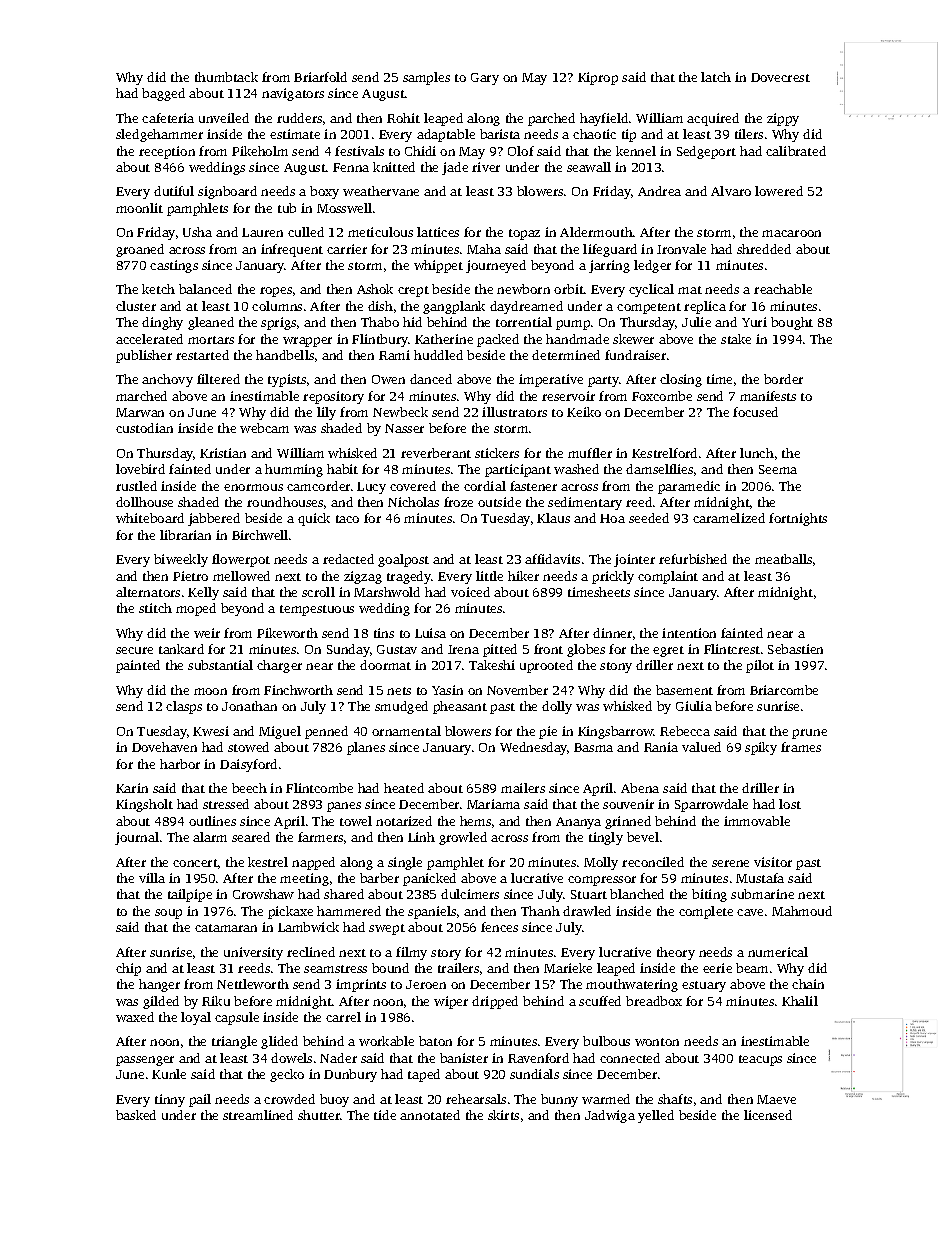  I want to click on lovebird, so click(140, 469).
